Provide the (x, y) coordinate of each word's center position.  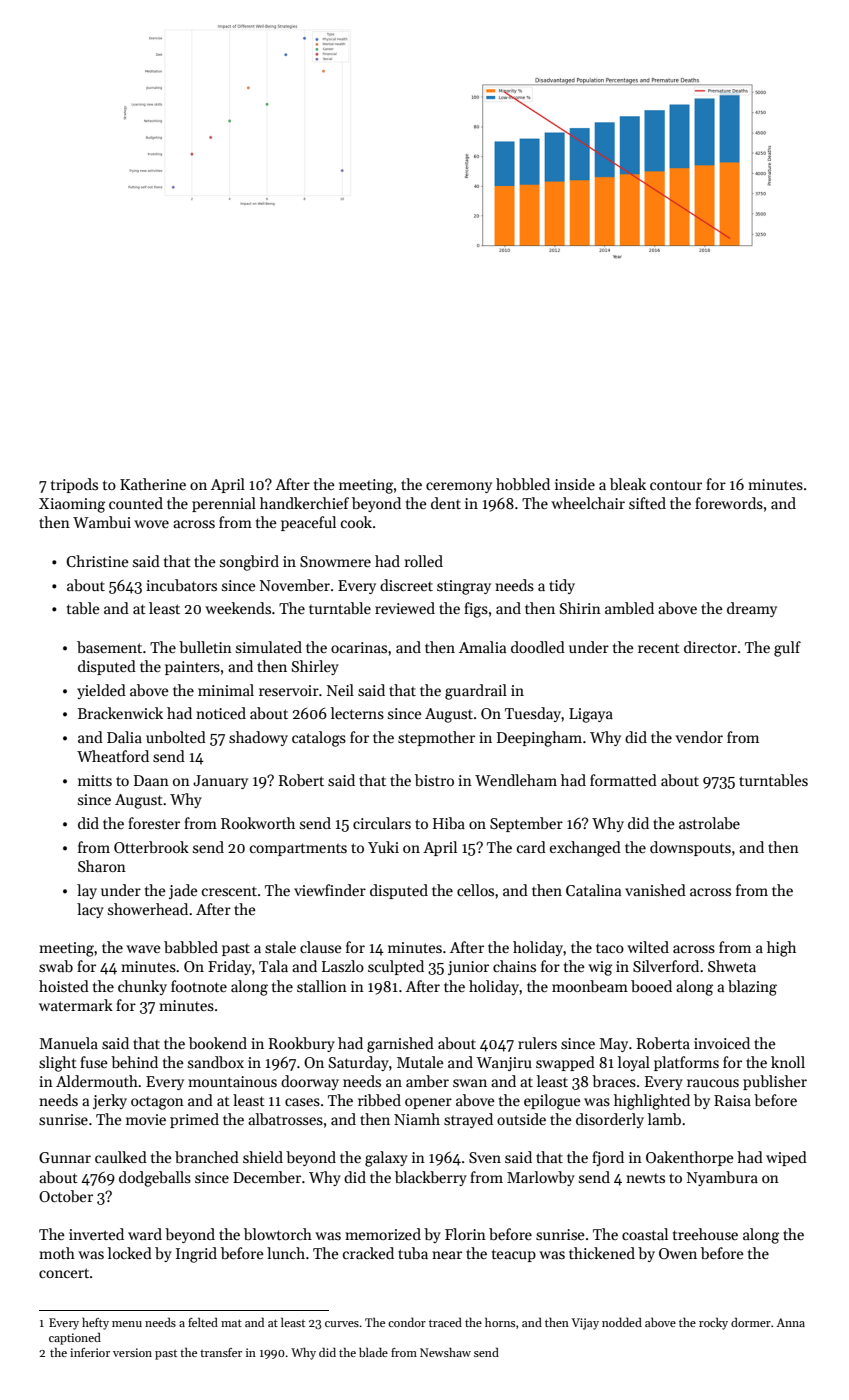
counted (136, 503)
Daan (151, 780)
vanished (655, 890)
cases (302, 1102)
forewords (729, 503)
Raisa (732, 1100)
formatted (623, 780)
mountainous (232, 1081)
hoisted (64, 986)
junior (468, 968)
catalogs (319, 739)
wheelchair (588, 503)
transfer (221, 1352)
